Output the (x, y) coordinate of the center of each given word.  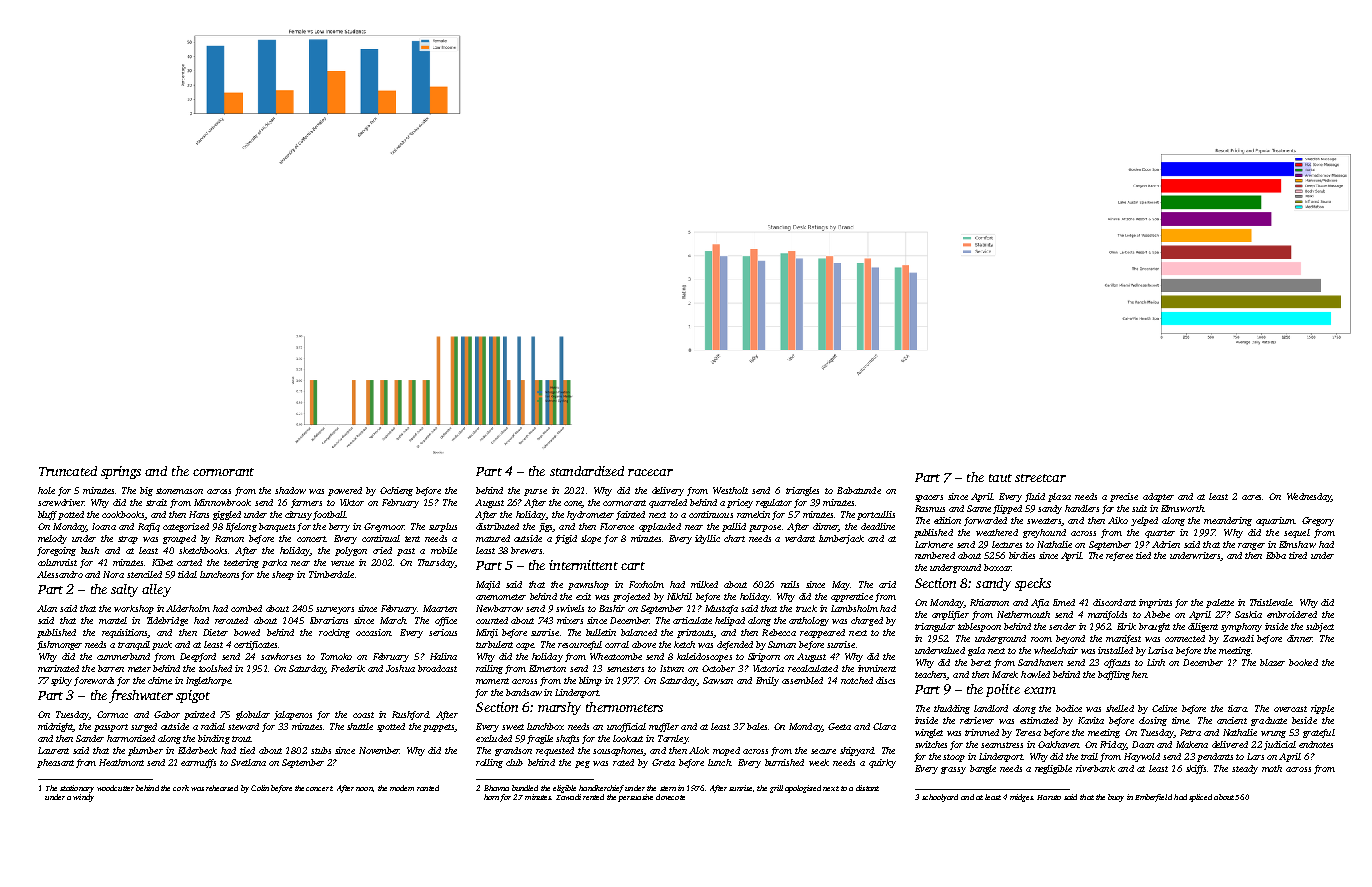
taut (1000, 478)
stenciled (144, 574)
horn (491, 797)
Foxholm (646, 584)
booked (1303, 662)
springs (121, 472)
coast (363, 715)
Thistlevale (1271, 602)
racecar (650, 472)
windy (83, 798)
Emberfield (1153, 798)
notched (857, 680)
